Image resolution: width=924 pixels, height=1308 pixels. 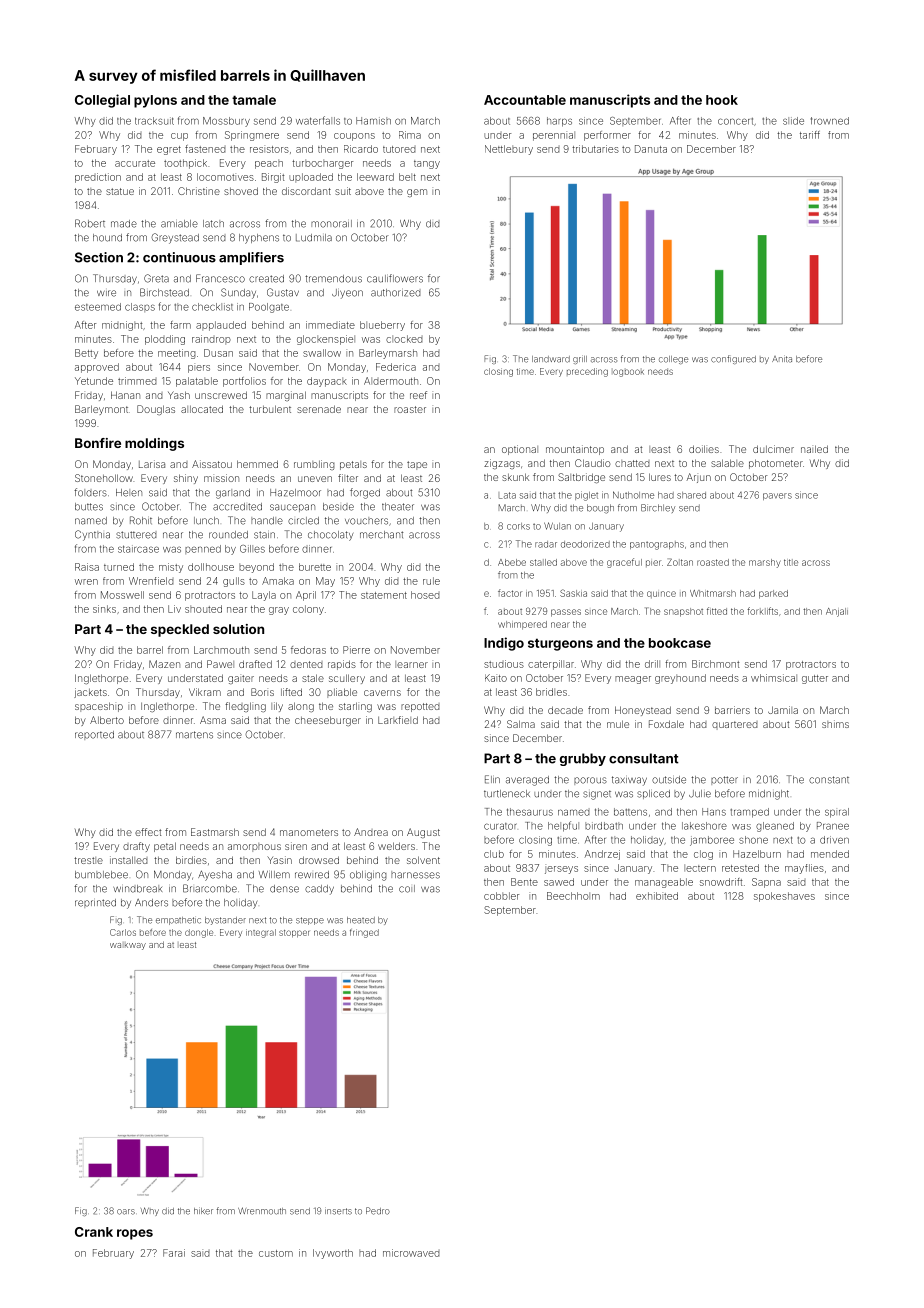 I want to click on Pedro, so click(x=378, y=1211).
